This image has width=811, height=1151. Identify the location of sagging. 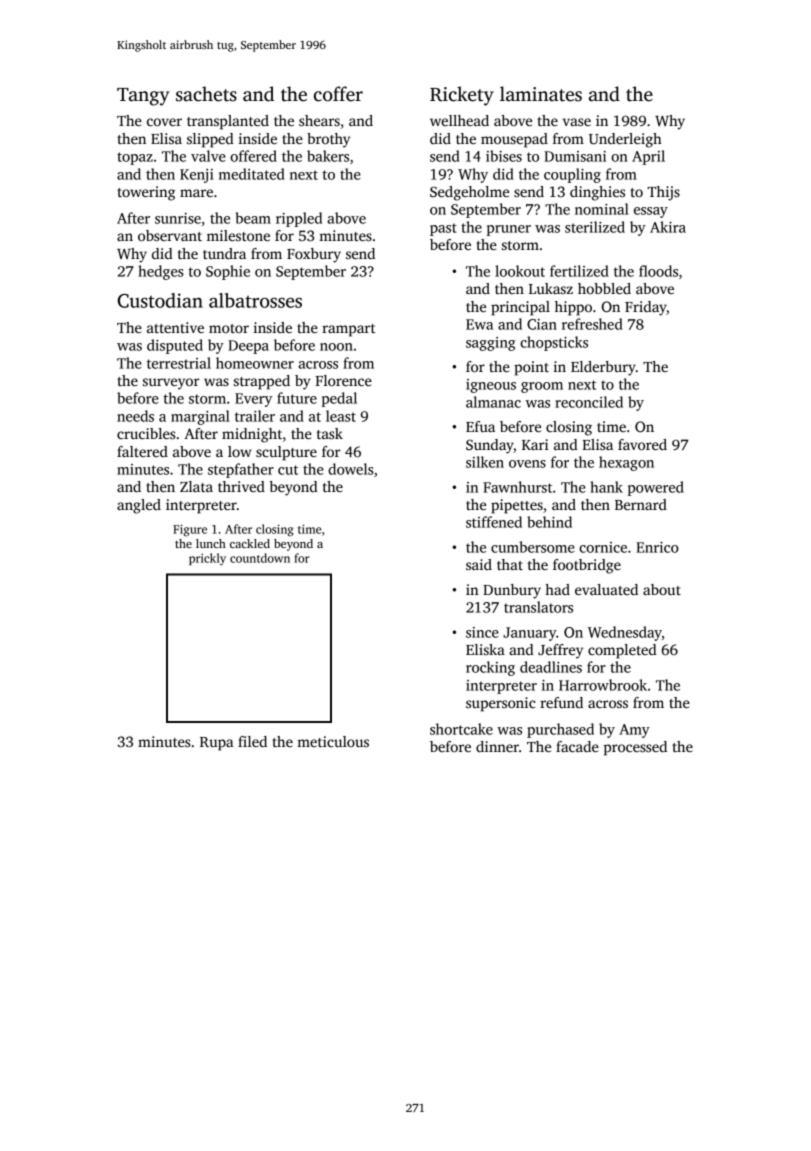
(490, 344).
